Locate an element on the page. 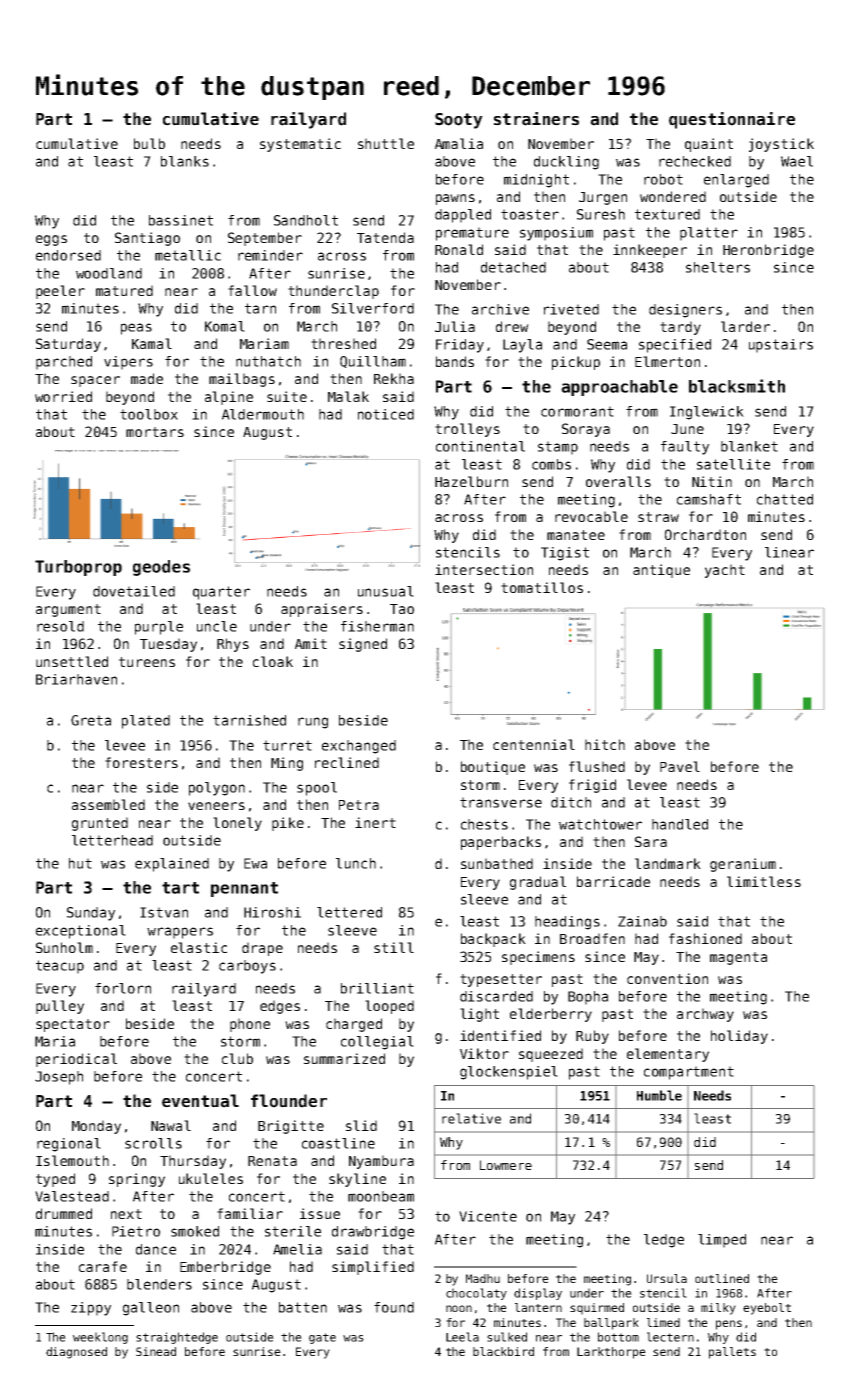  Hazelburn is located at coordinates (471, 481).
